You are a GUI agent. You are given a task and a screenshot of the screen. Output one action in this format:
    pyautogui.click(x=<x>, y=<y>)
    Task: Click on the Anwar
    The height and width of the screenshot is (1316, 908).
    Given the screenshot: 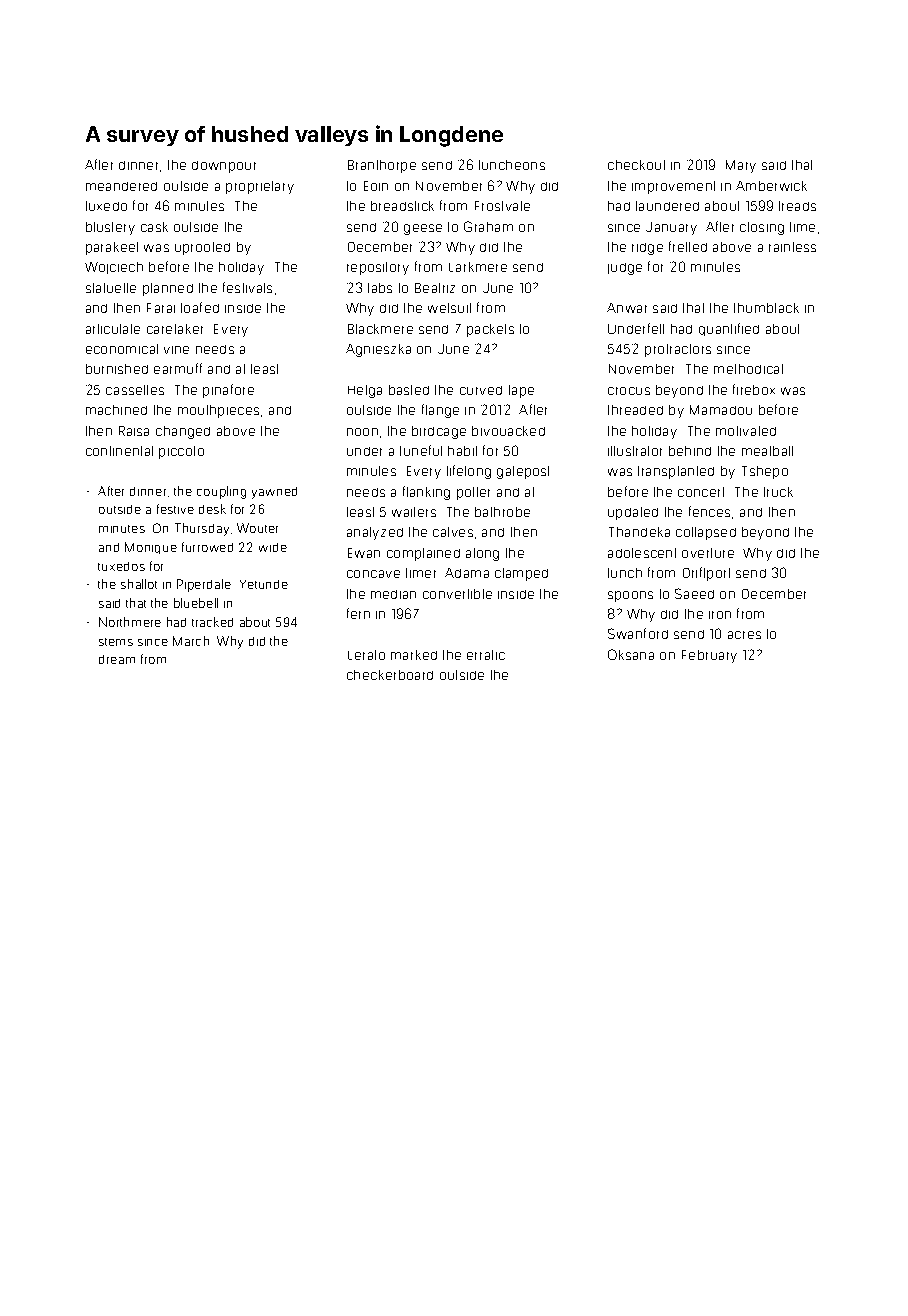 What is the action you would take?
    pyautogui.click(x=627, y=308)
